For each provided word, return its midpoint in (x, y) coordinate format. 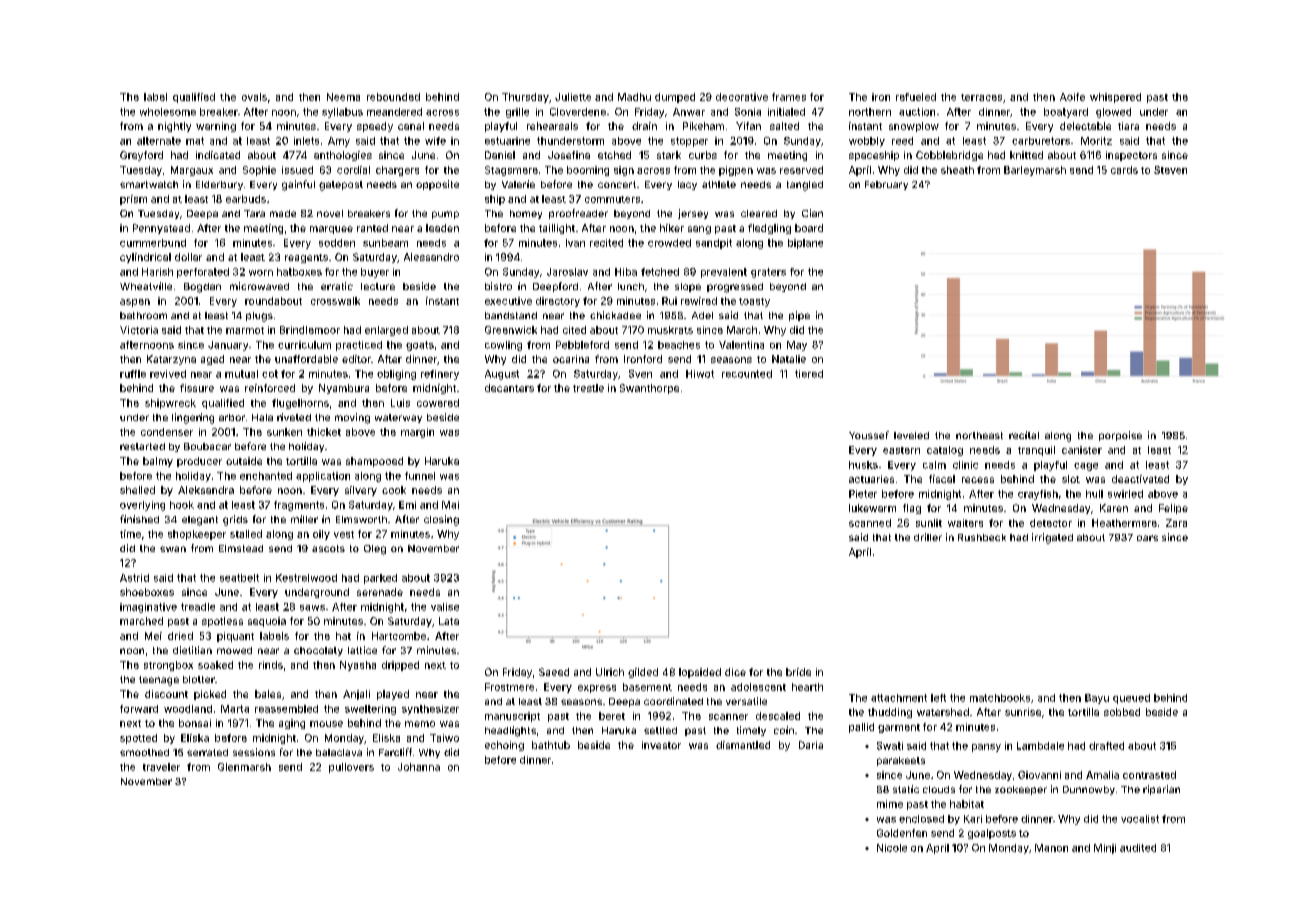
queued (1131, 699)
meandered (394, 112)
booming (588, 171)
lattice (362, 650)
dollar (188, 257)
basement (647, 687)
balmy (158, 462)
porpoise (1120, 436)
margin (417, 433)
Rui (669, 301)
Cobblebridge (949, 156)
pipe (799, 316)
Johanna (419, 767)
